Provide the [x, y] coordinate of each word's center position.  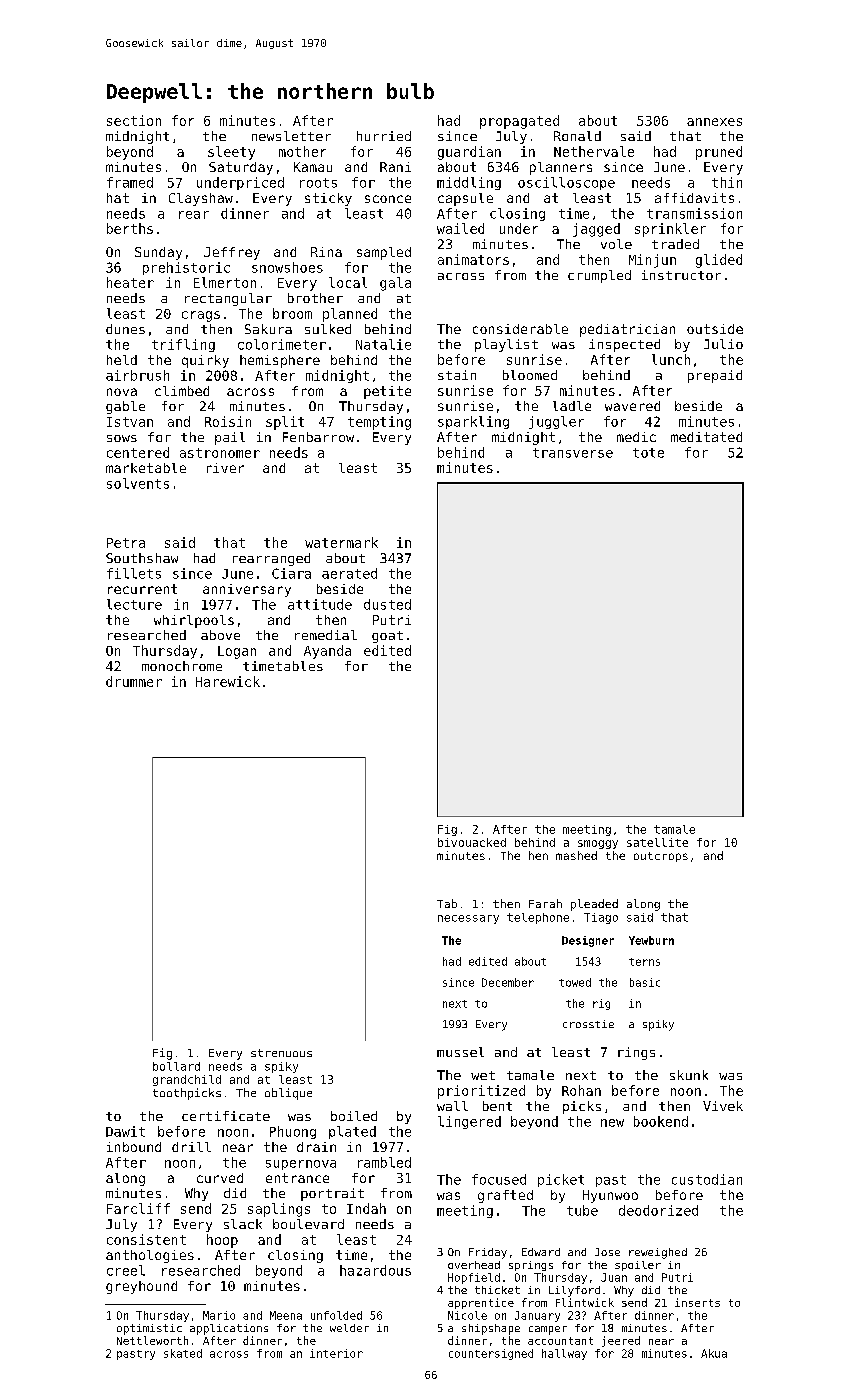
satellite [657, 842]
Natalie [383, 344]
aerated [349, 573]
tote [648, 453]
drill [191, 1147]
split [285, 423]
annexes [714, 122]
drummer [134, 681]
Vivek [723, 1106]
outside [715, 329]
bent [497, 1106]
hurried [384, 136]
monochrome [182, 666]
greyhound [141, 1287]
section [134, 120]
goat [387, 637]
